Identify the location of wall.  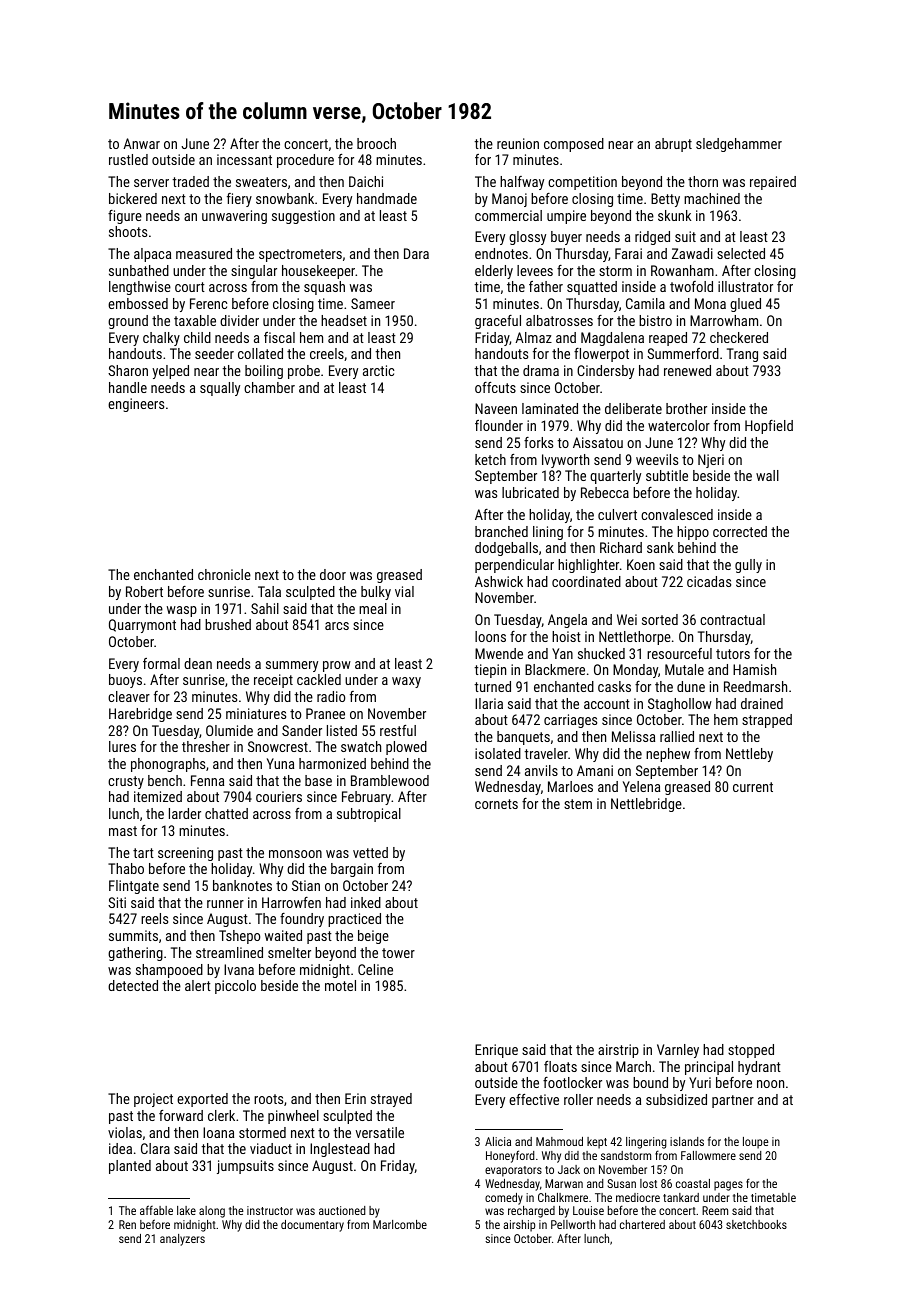
(767, 475).
